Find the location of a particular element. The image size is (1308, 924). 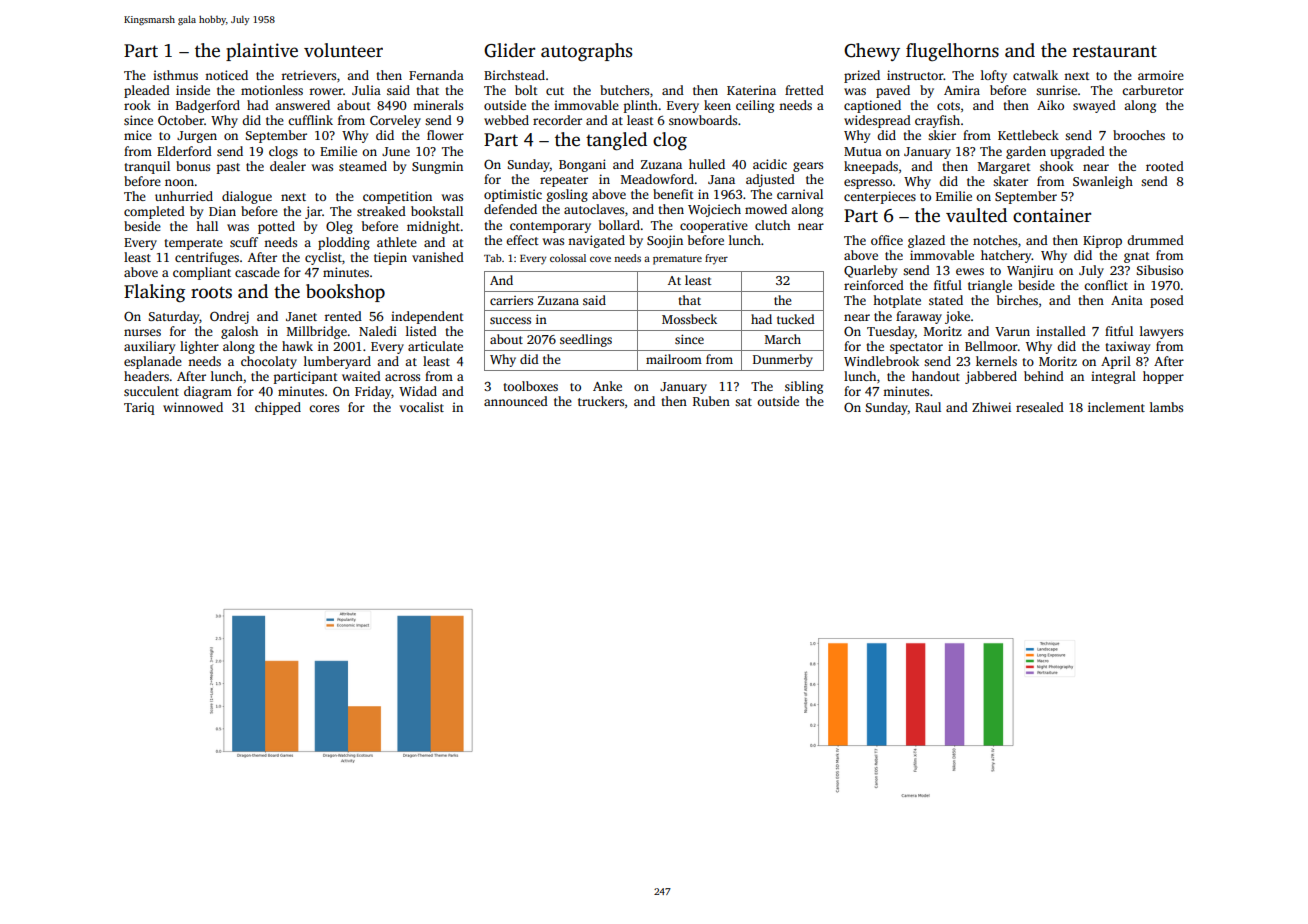

unhurried is located at coordinates (184, 196).
